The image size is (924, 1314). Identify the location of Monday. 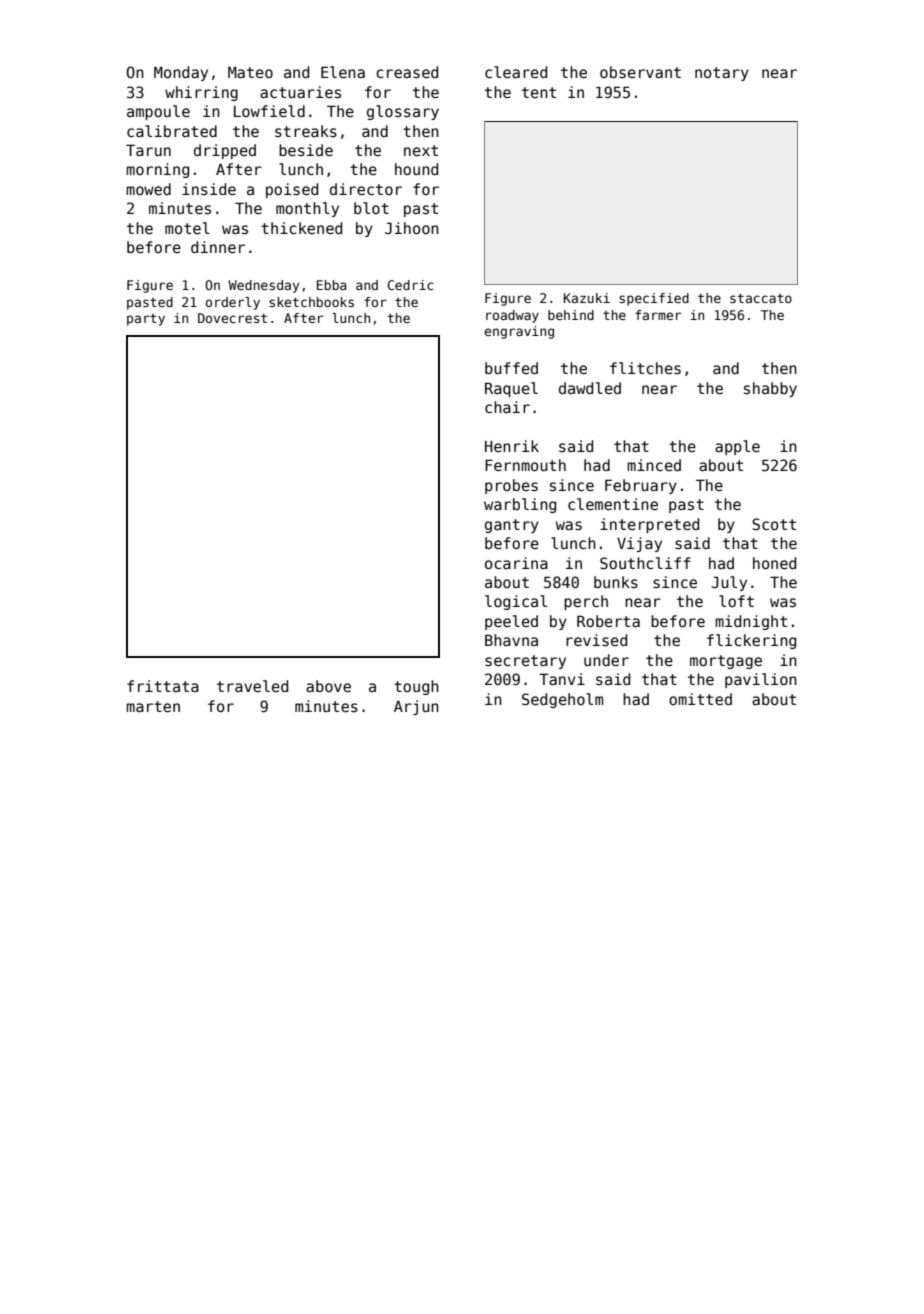
(181, 73).
